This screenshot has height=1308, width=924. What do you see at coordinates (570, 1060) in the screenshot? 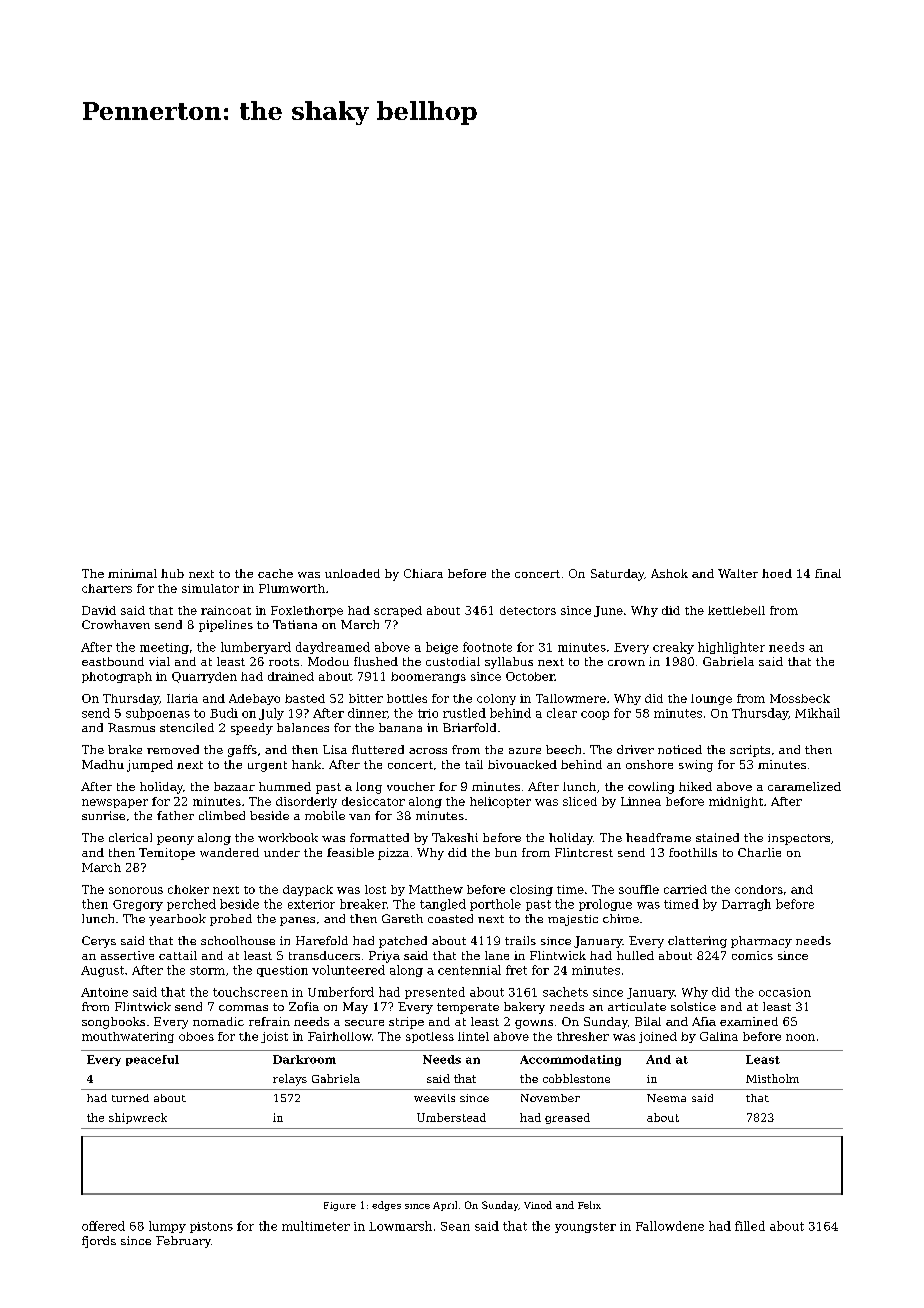
I see `Accommodating` at bounding box center [570, 1060].
